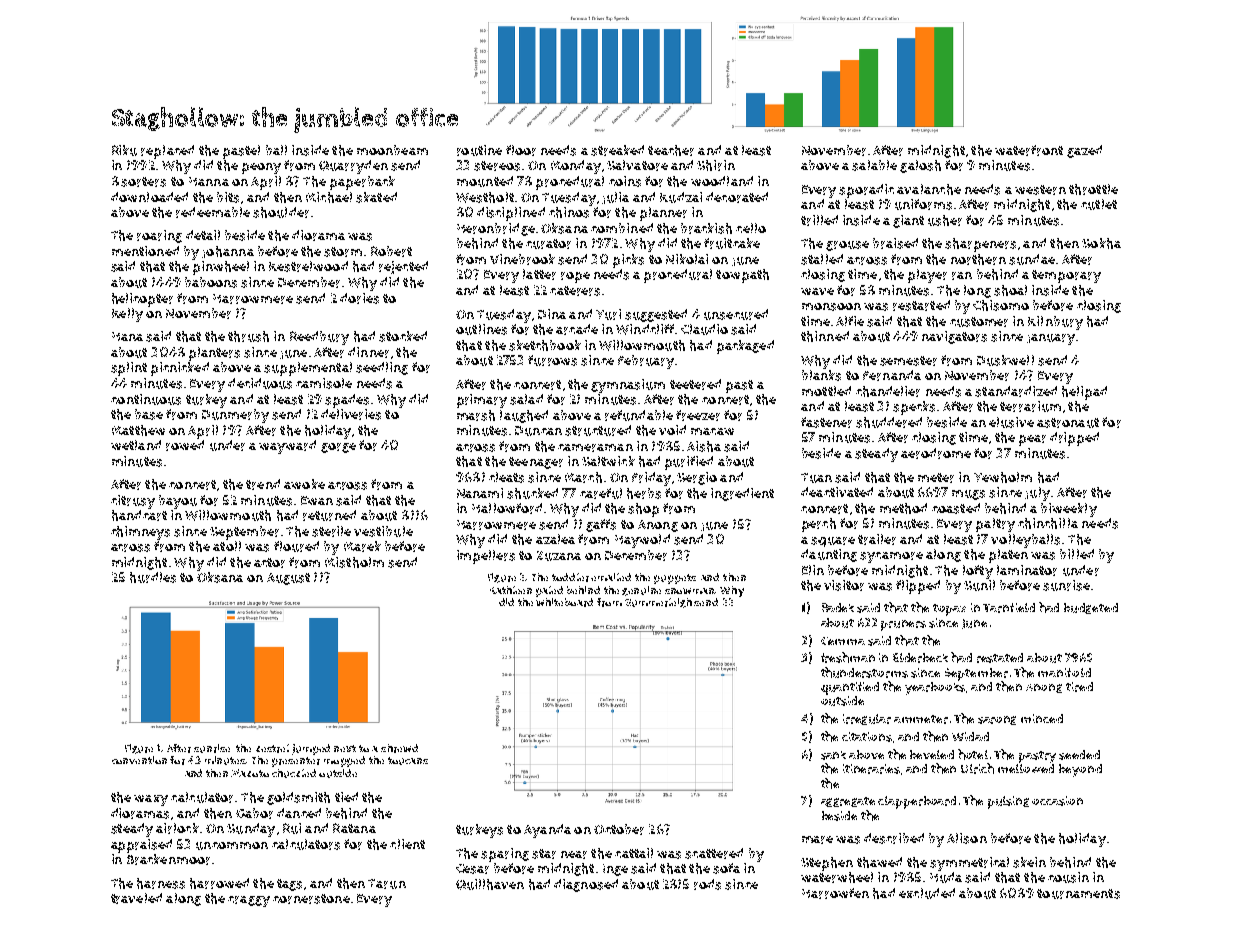 The image size is (1233, 952). What do you see at coordinates (569, 212) in the image?
I see `chinos` at bounding box center [569, 212].
